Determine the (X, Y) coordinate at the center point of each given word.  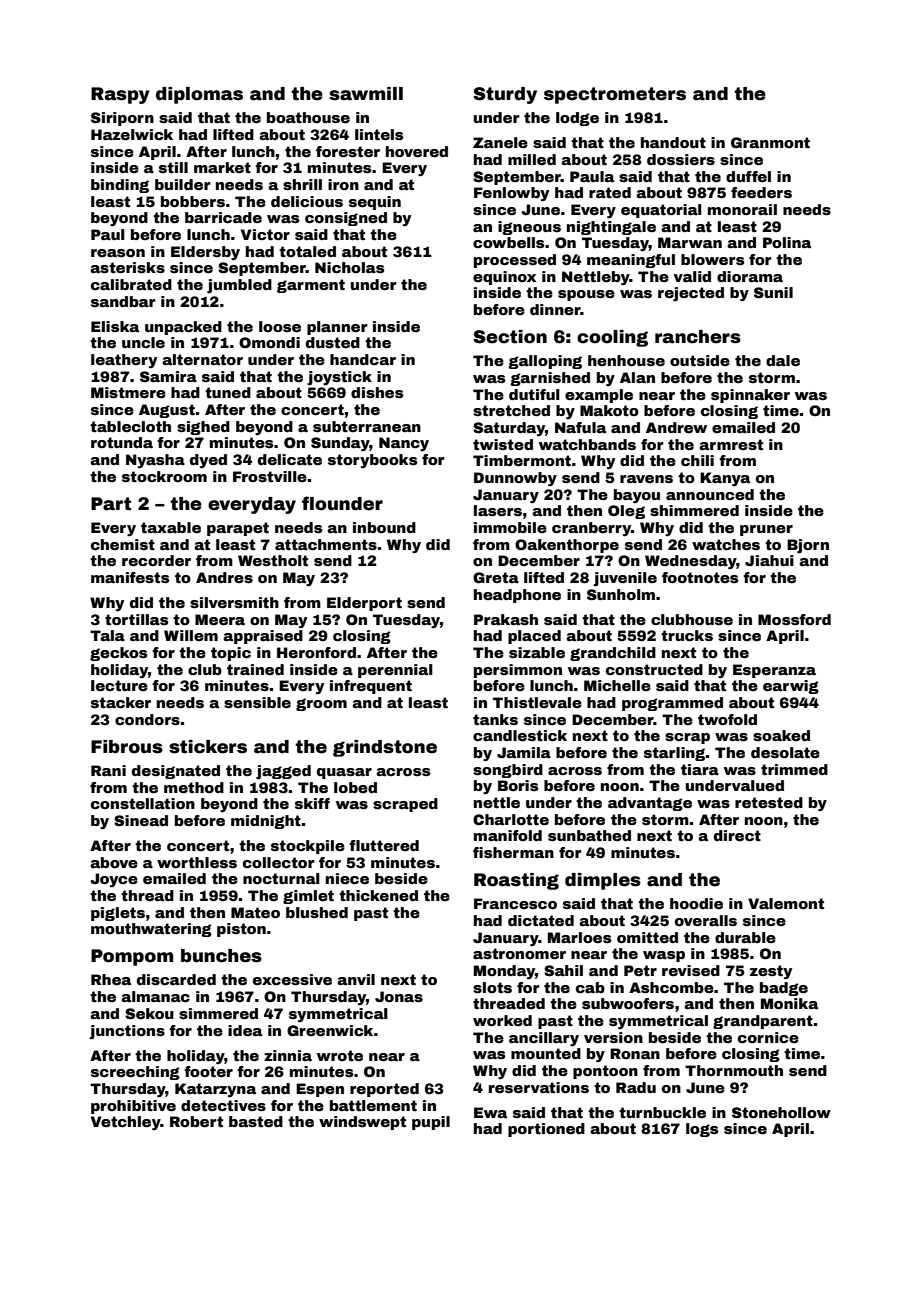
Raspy (120, 95)
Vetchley (126, 1123)
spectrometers (615, 95)
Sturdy (505, 95)
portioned (546, 1130)
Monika (789, 1003)
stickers (208, 747)
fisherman (513, 852)
